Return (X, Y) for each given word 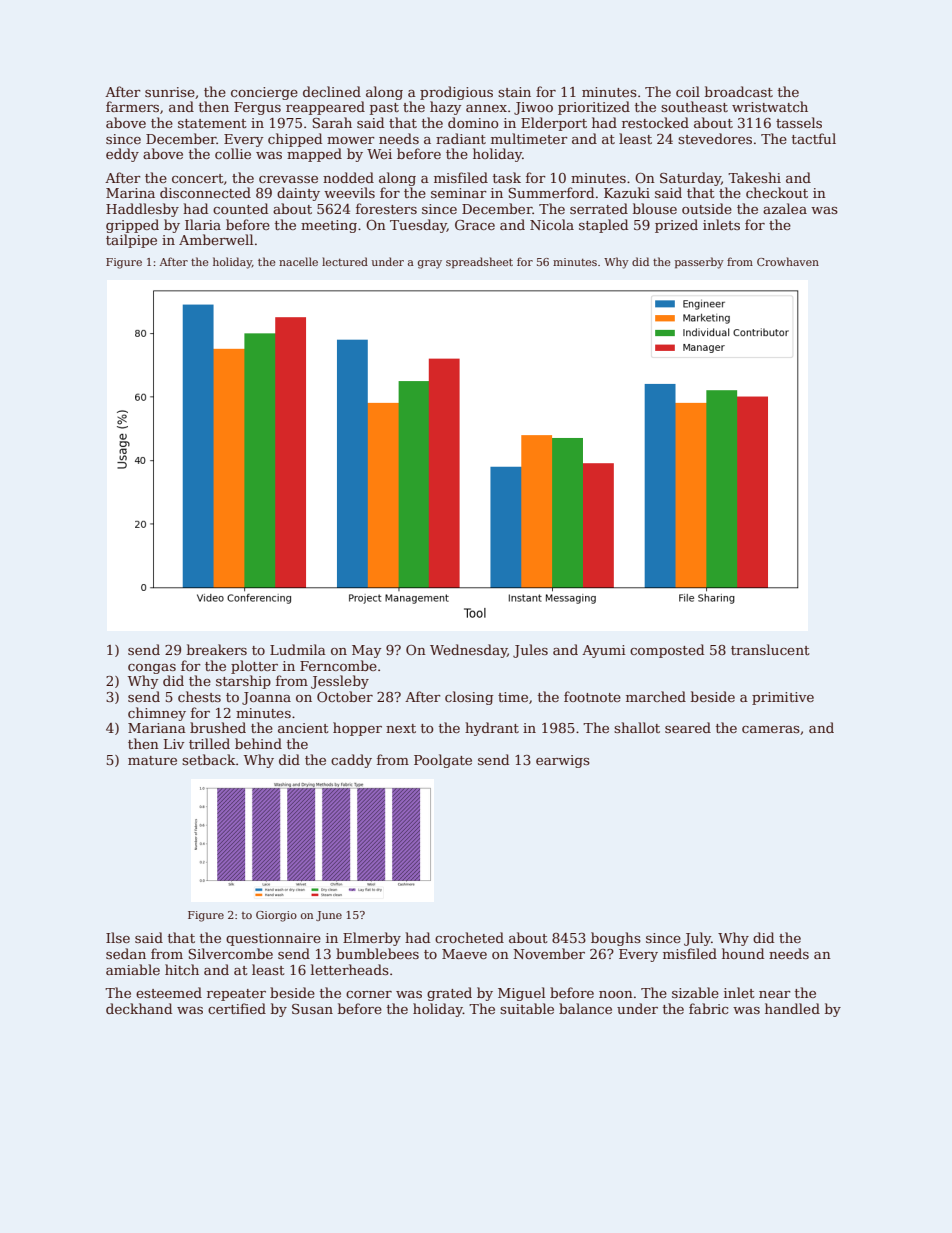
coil (688, 91)
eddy (122, 155)
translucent (770, 649)
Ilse (118, 937)
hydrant (492, 729)
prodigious (456, 93)
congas (152, 669)
